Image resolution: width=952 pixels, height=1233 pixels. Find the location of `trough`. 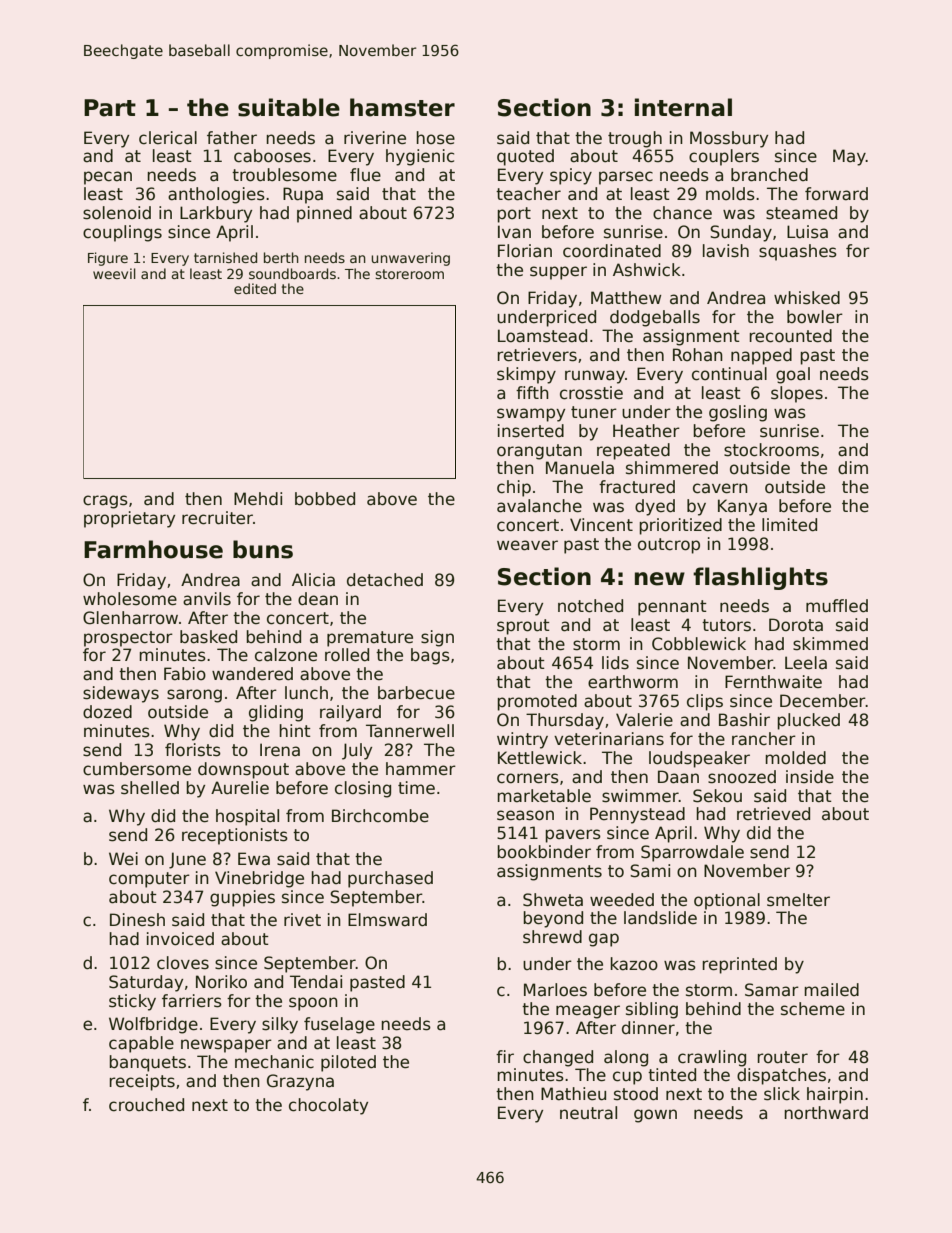

trough is located at coordinates (635, 139).
